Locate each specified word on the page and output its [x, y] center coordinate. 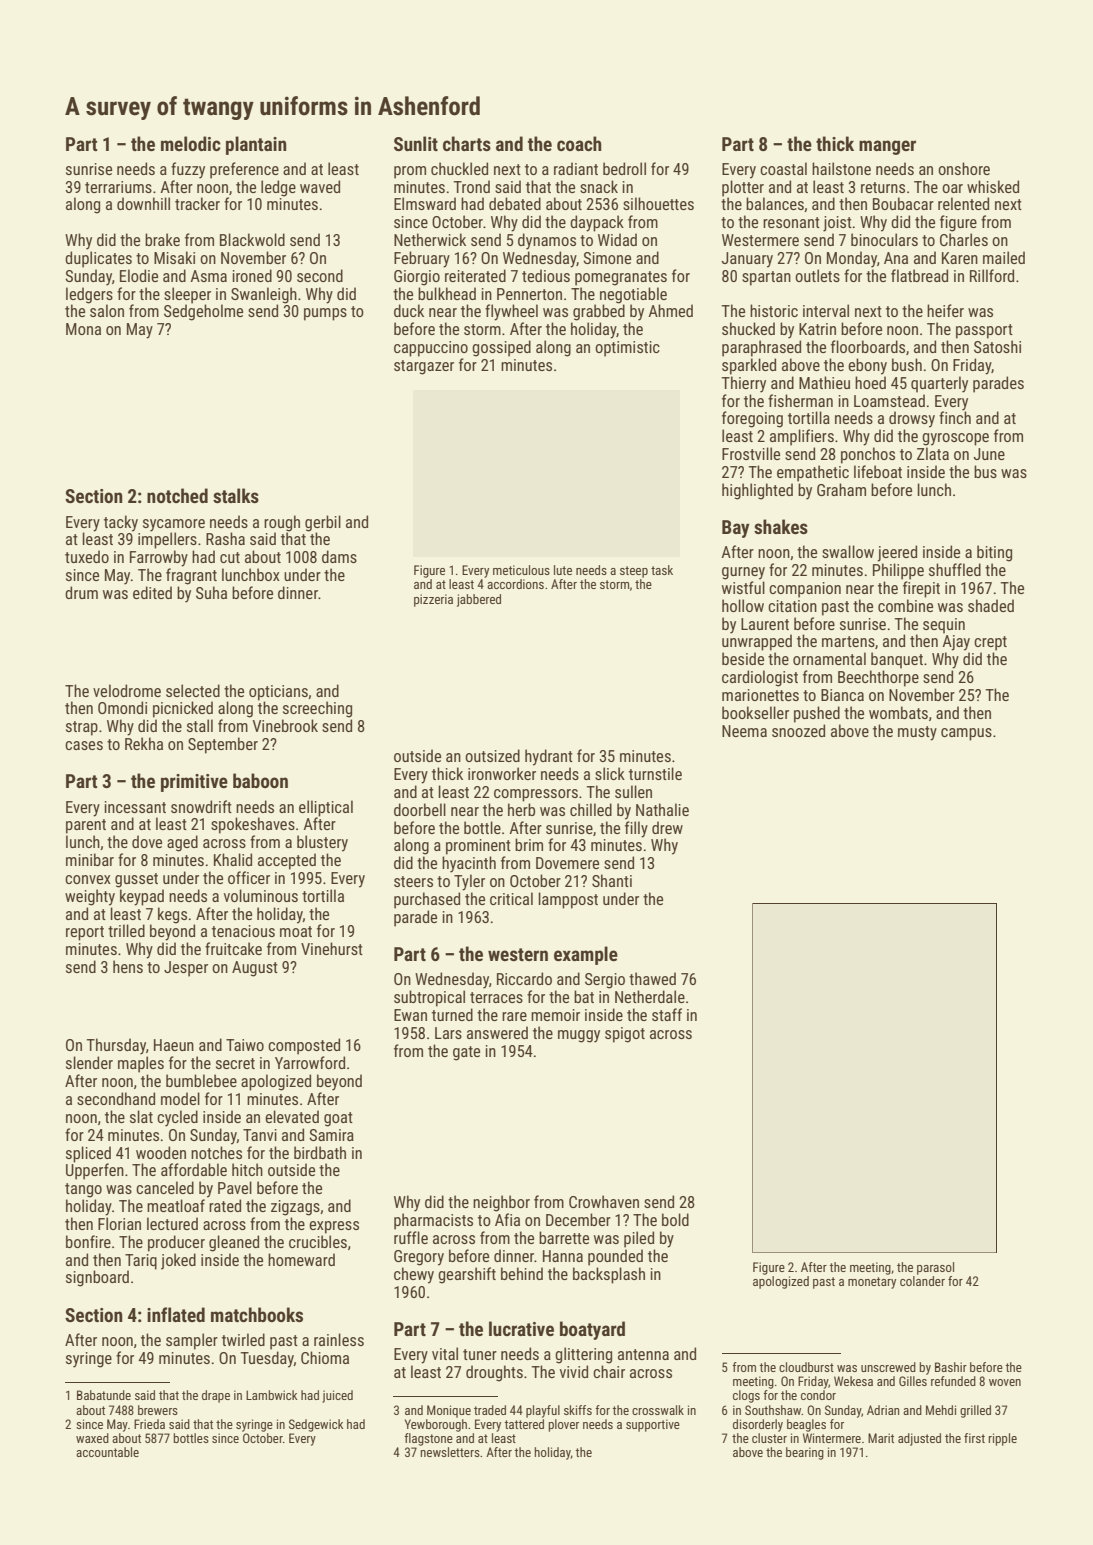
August [255, 969]
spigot [625, 1035]
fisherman [800, 400]
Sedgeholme [203, 312]
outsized [492, 755]
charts [467, 143]
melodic [191, 143]
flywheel [511, 312]
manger [887, 147]
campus [966, 734]
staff [667, 1014]
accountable [107, 1452]
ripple [1002, 1439]
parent [86, 826]
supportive [653, 1425]
